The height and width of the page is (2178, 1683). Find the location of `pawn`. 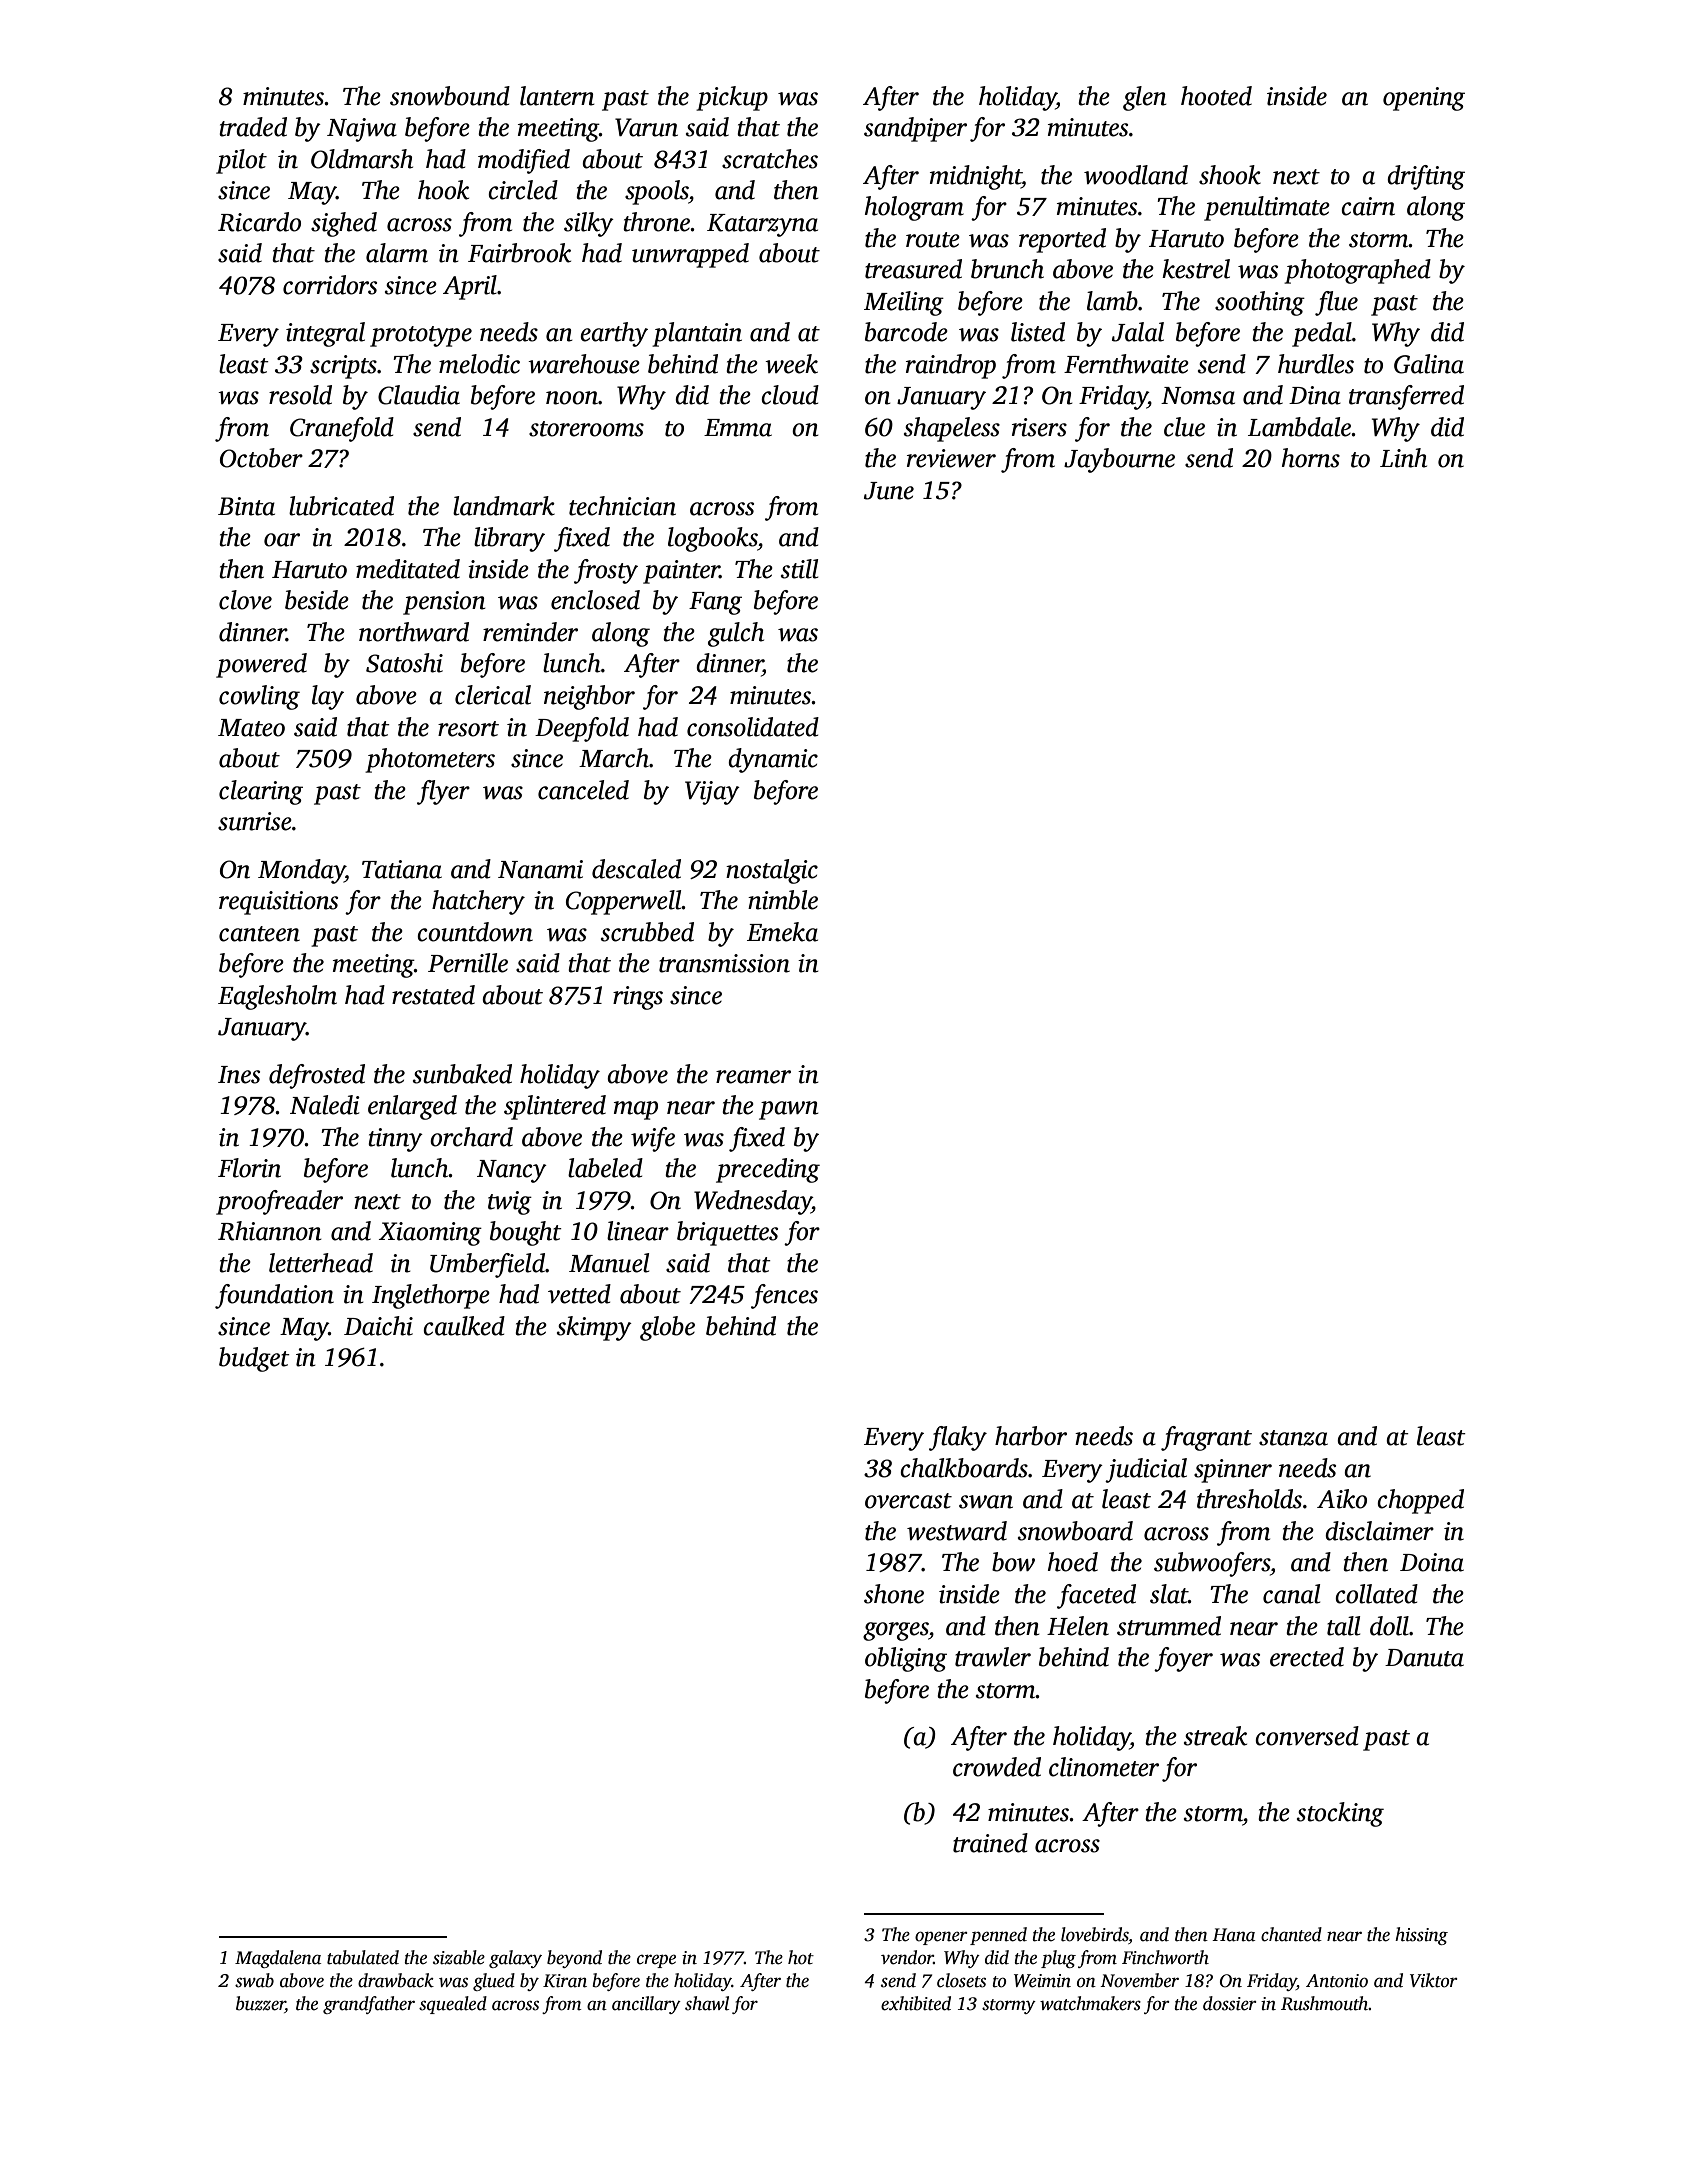

pawn is located at coordinates (789, 1110).
